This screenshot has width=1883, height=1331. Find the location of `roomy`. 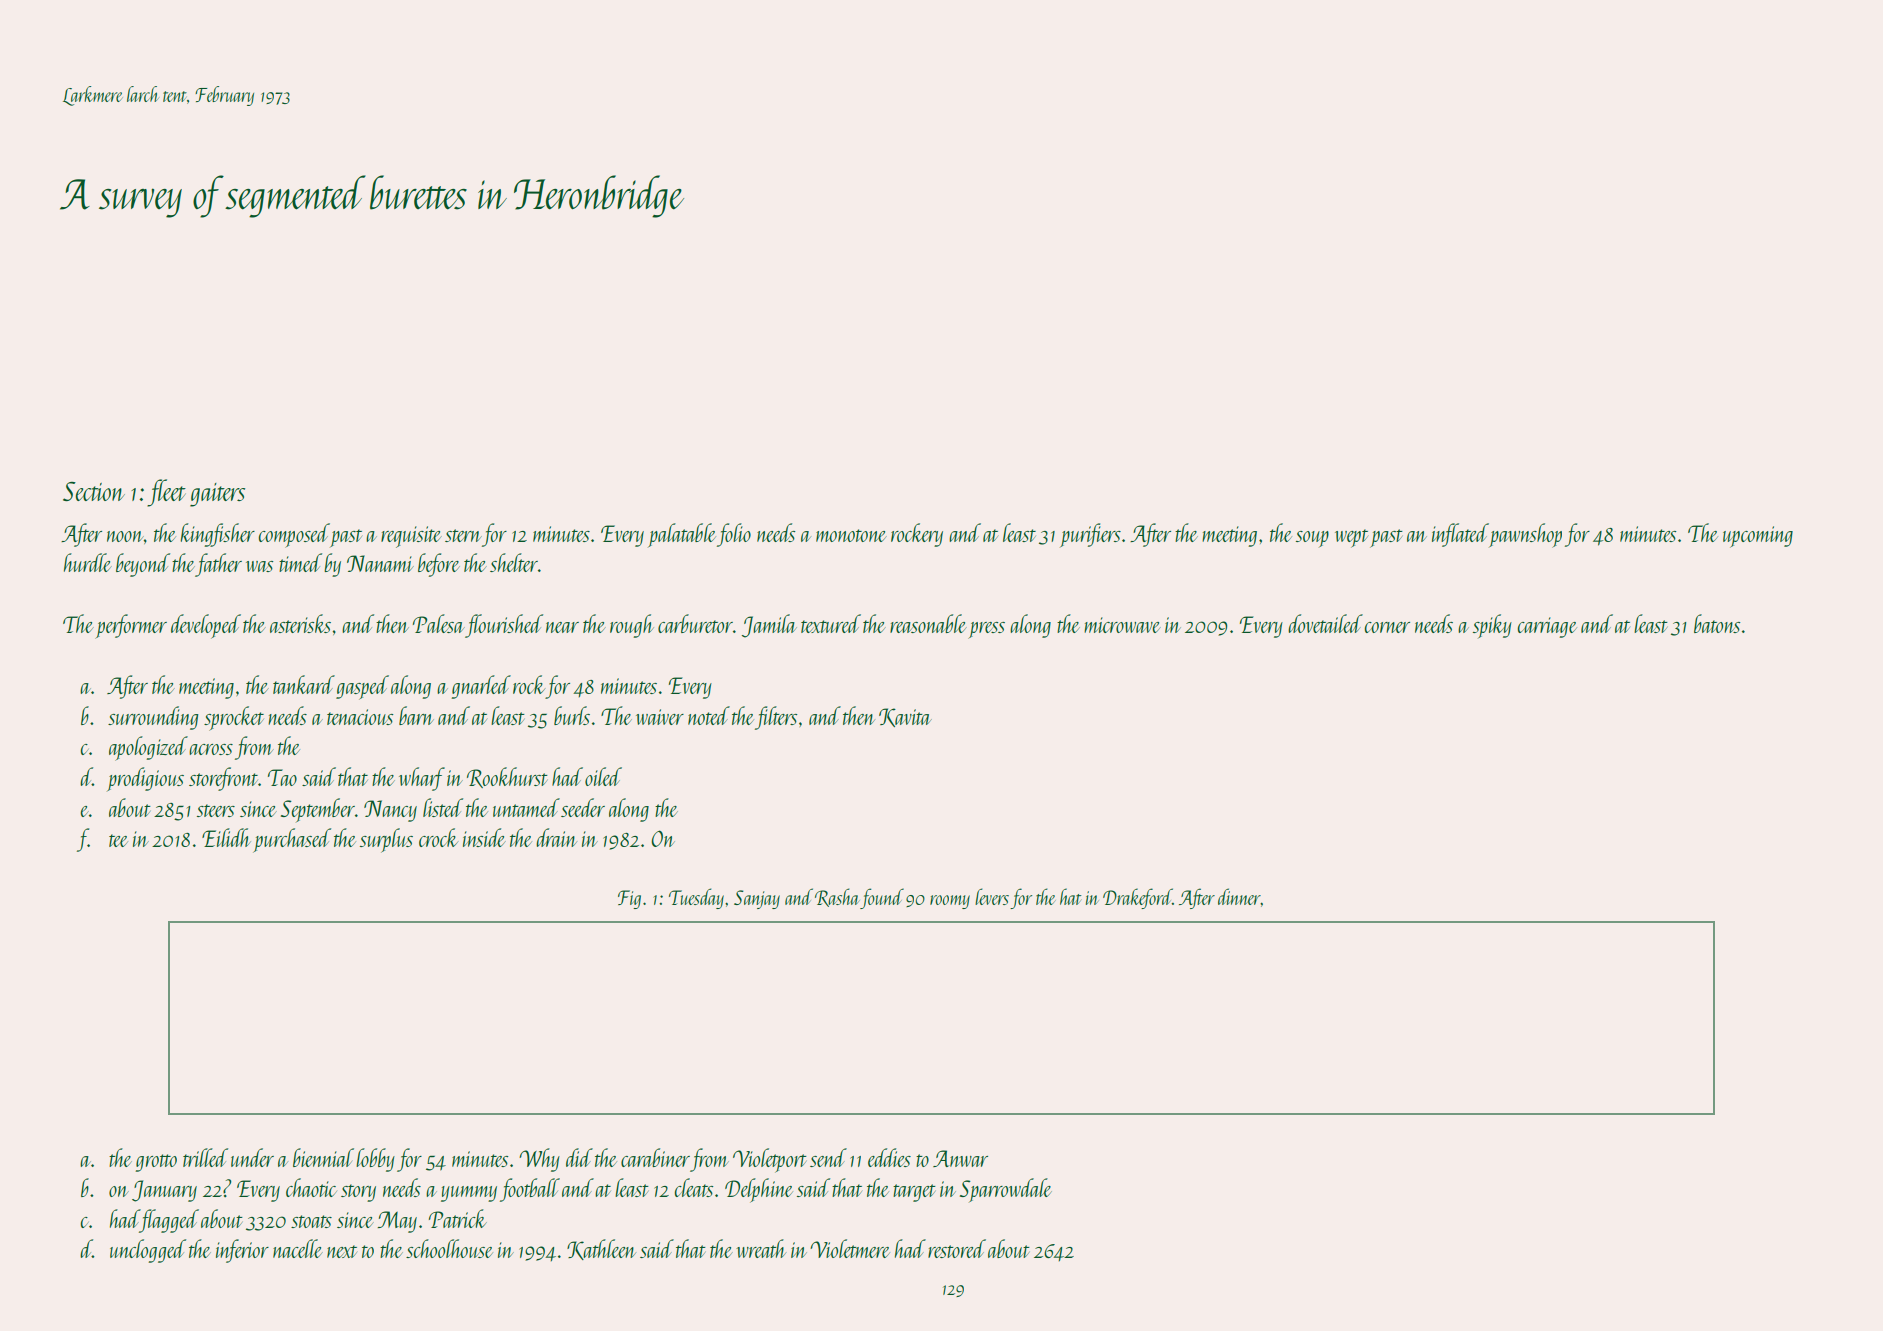

roomy is located at coordinates (950, 902).
